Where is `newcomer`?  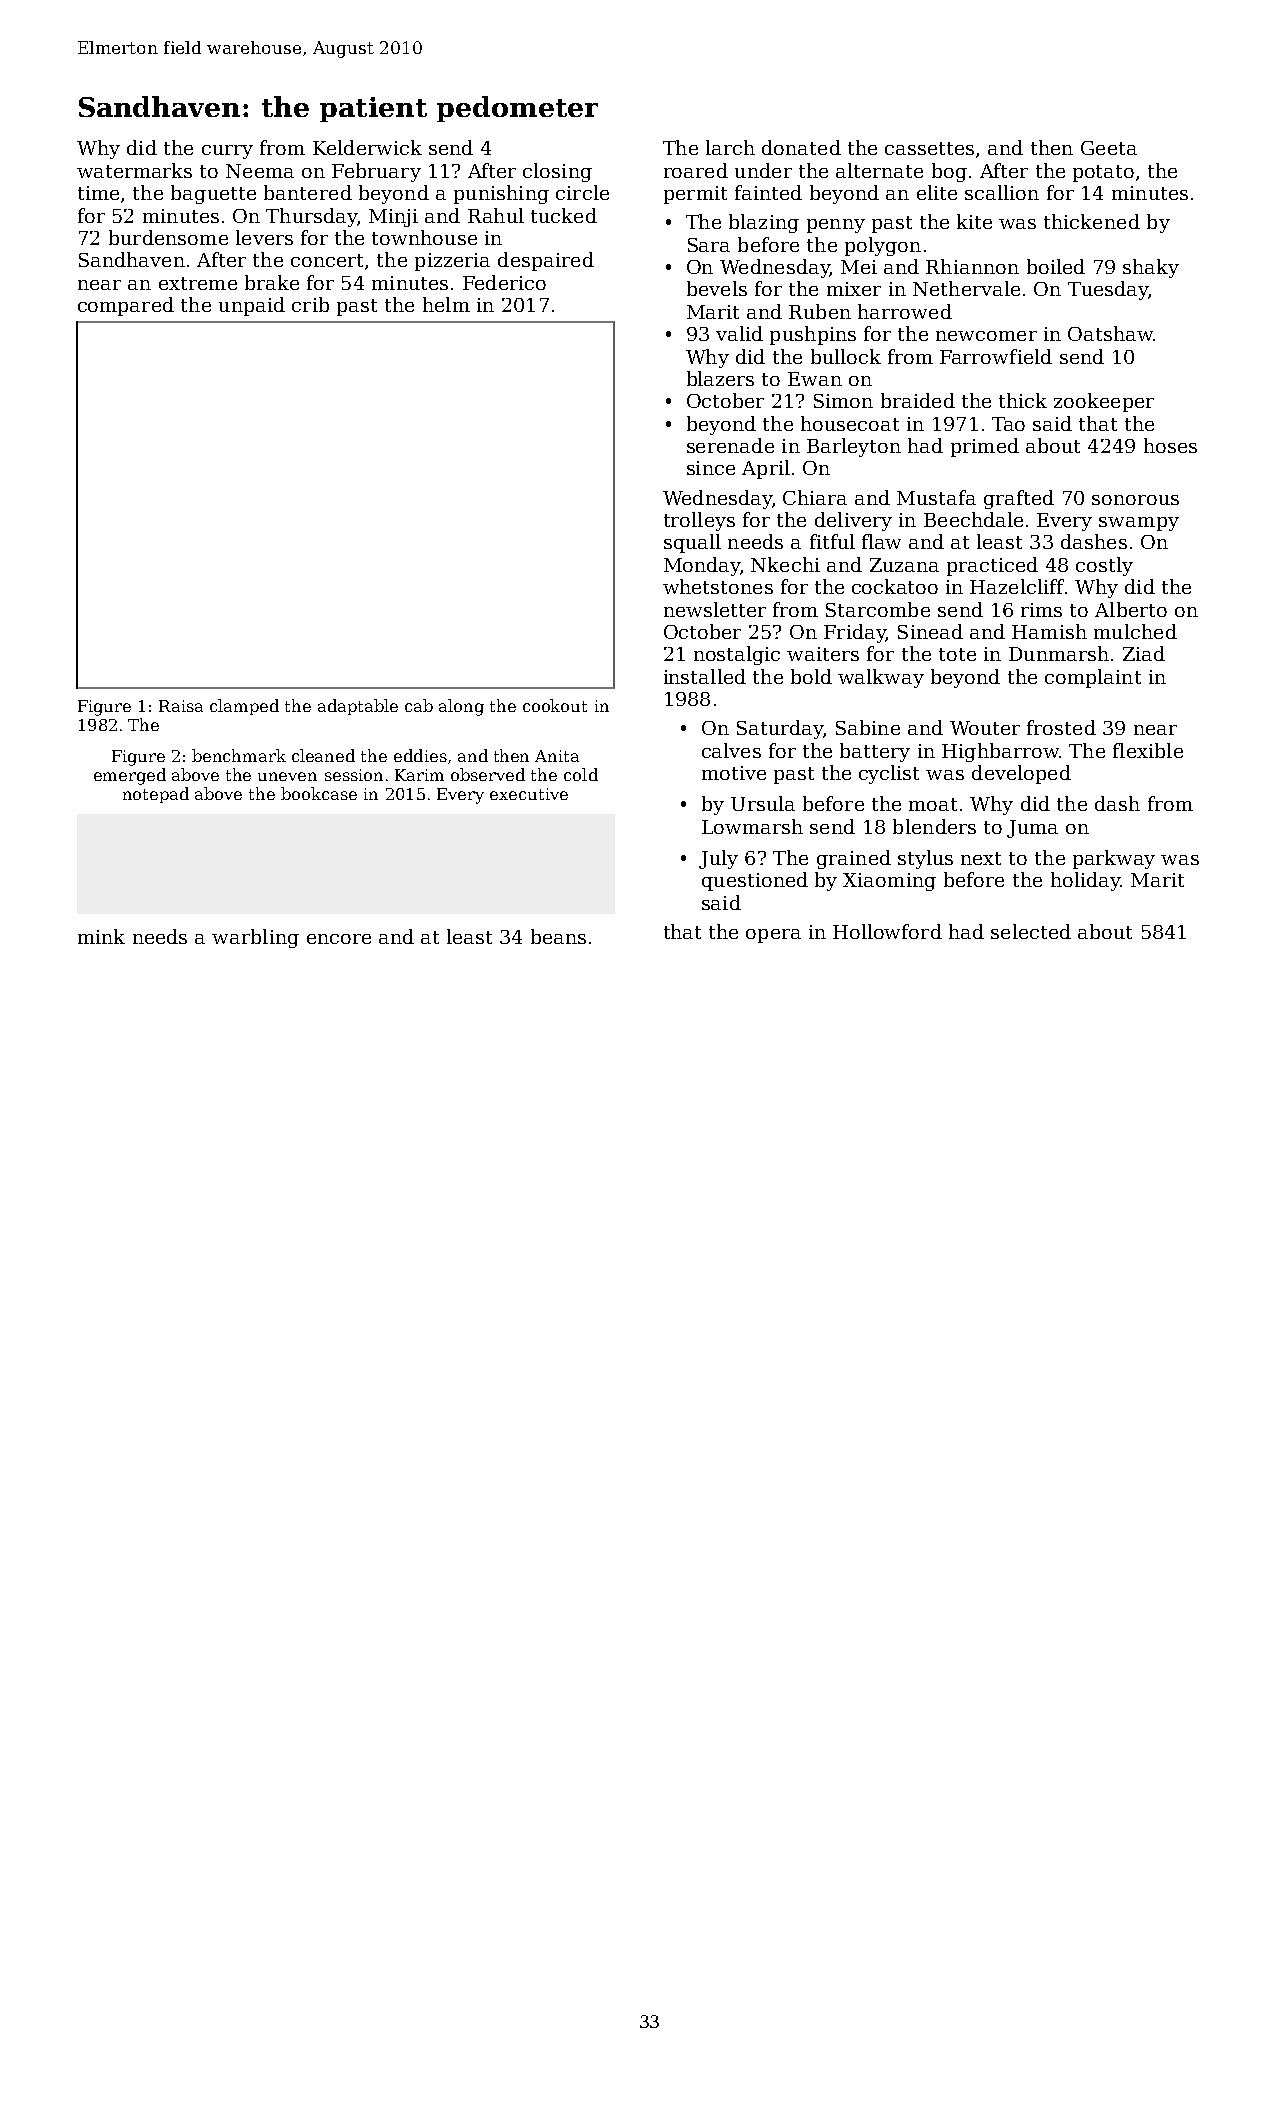
newcomer is located at coordinates (986, 336).
